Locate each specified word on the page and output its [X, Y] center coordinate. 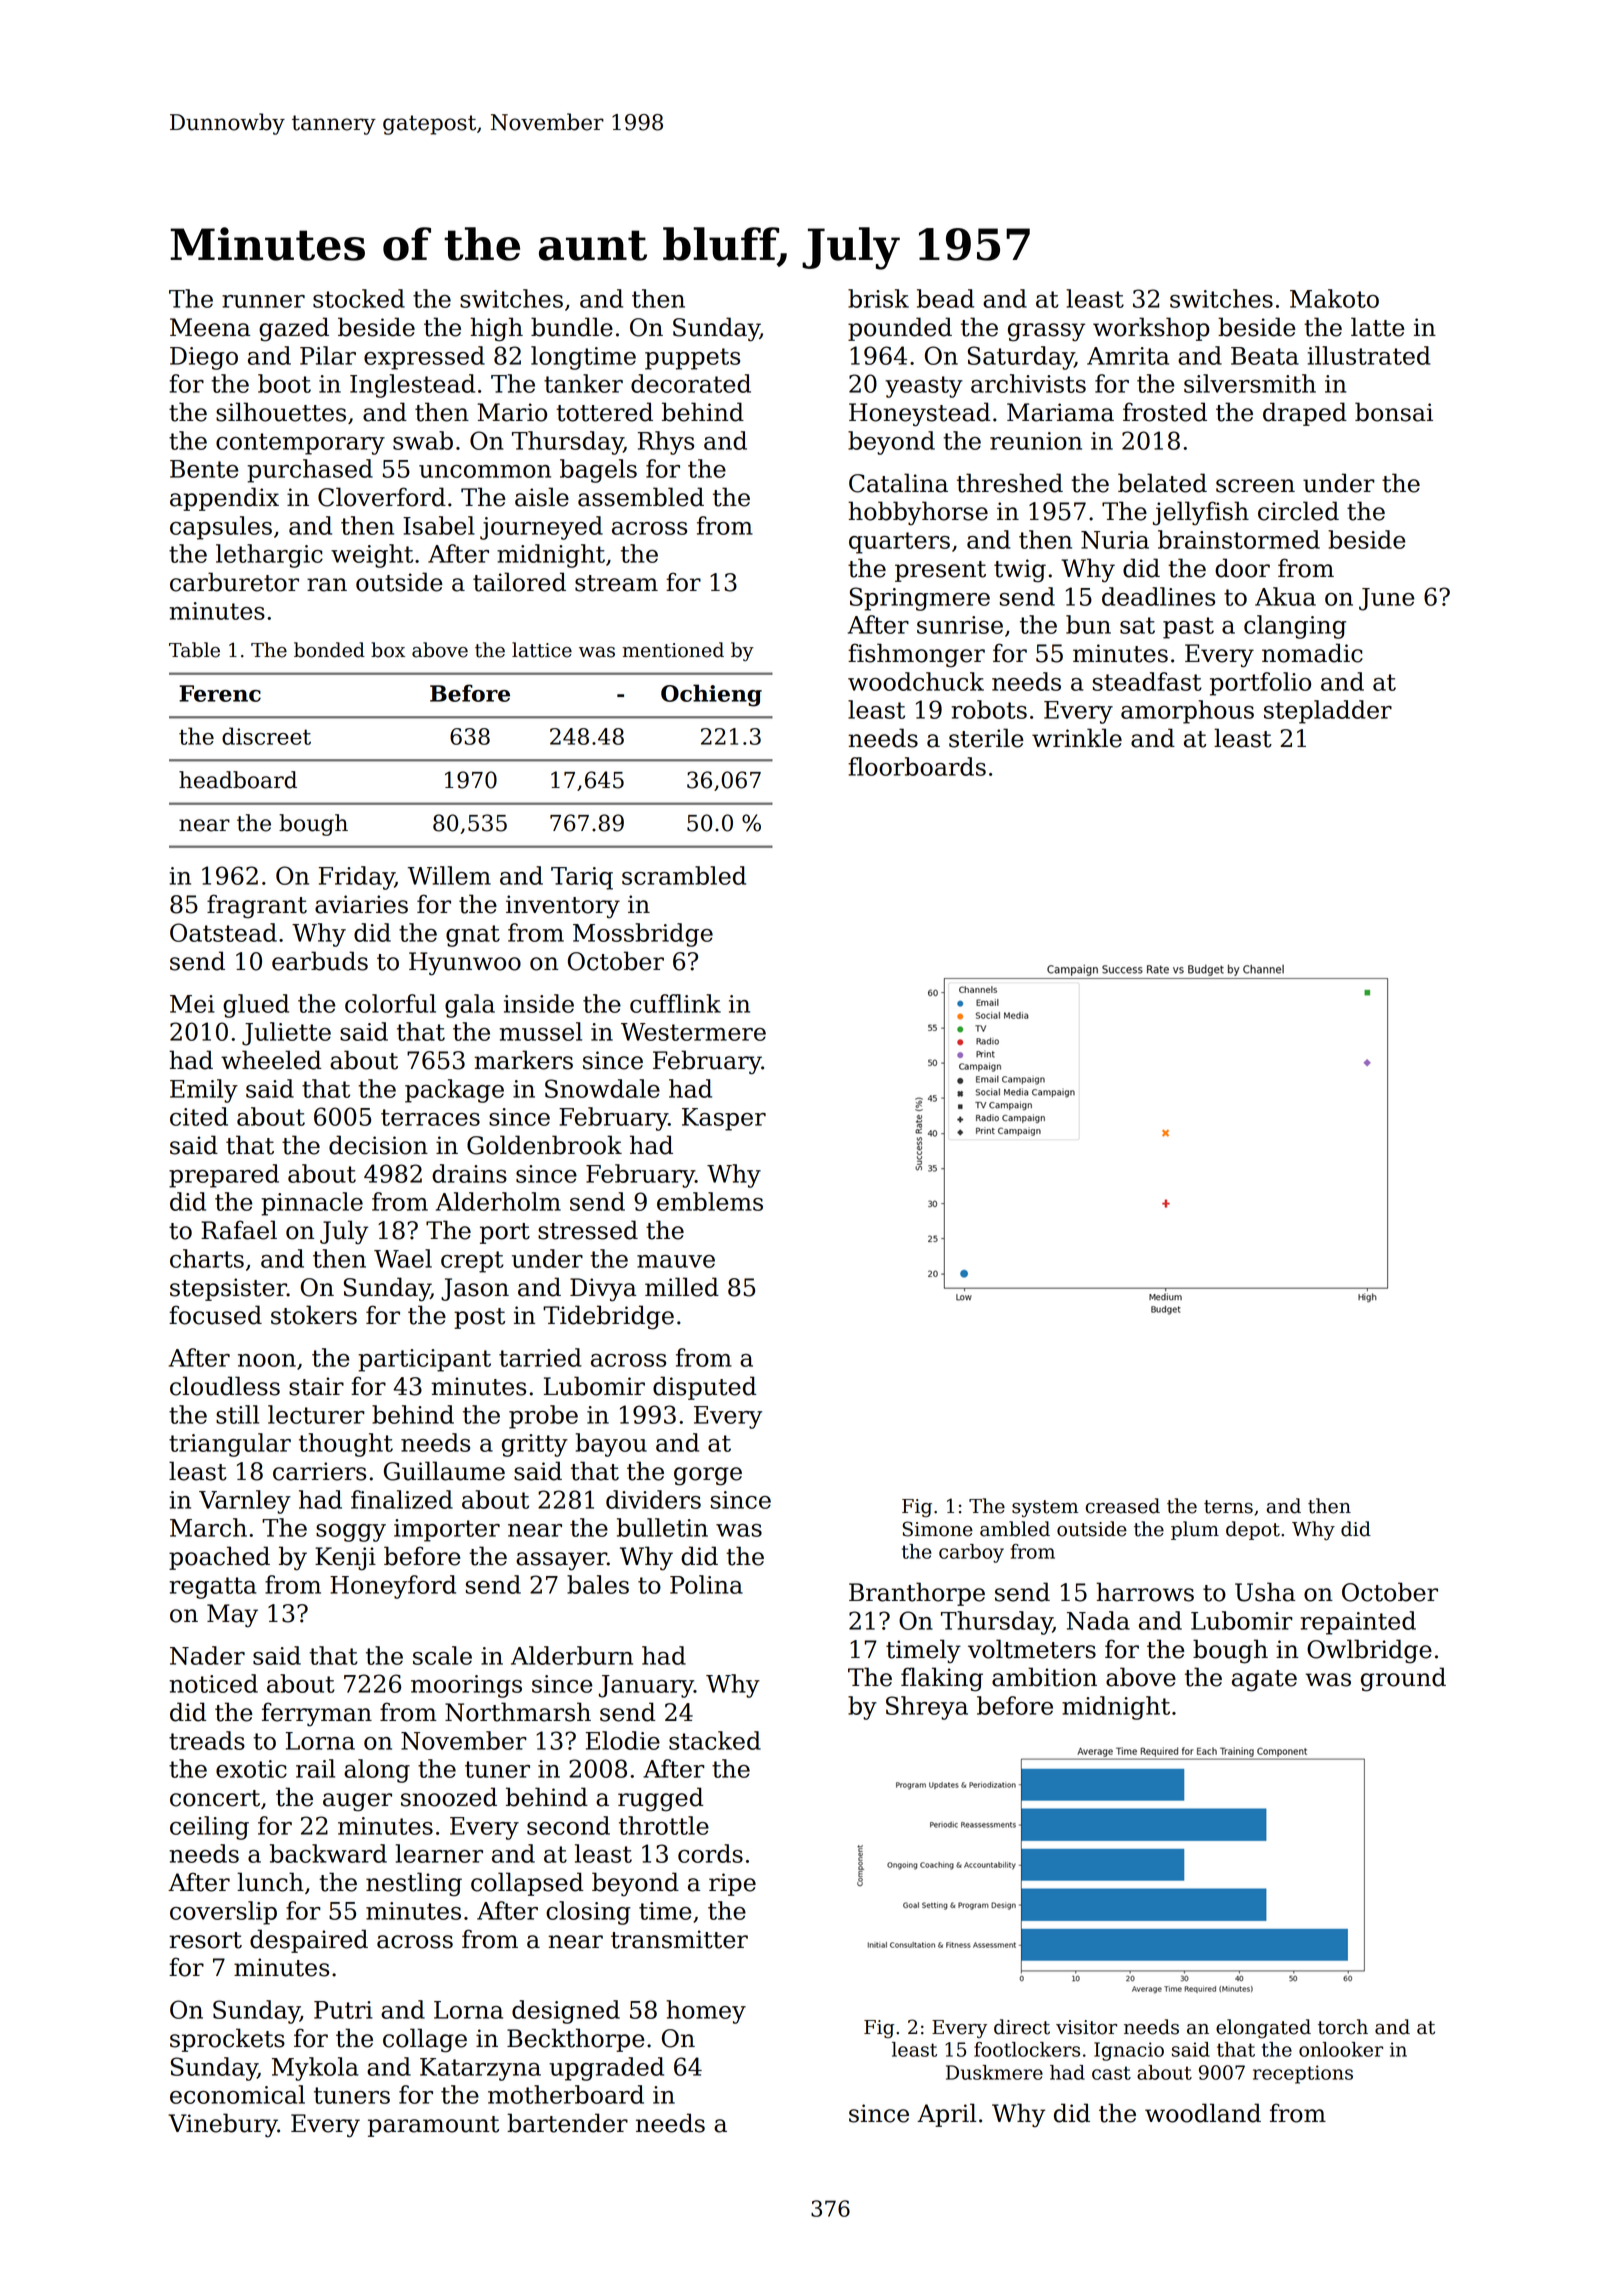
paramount [433, 2126]
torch [1343, 2027]
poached [219, 1558]
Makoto [1334, 298]
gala [470, 1006]
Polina [706, 1584]
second [568, 1825]
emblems [710, 1201]
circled [1298, 511]
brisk [878, 298]
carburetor [234, 582]
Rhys [666, 443]
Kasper [724, 1119]
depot [1253, 1530]
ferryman [317, 1714]
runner [263, 301]
